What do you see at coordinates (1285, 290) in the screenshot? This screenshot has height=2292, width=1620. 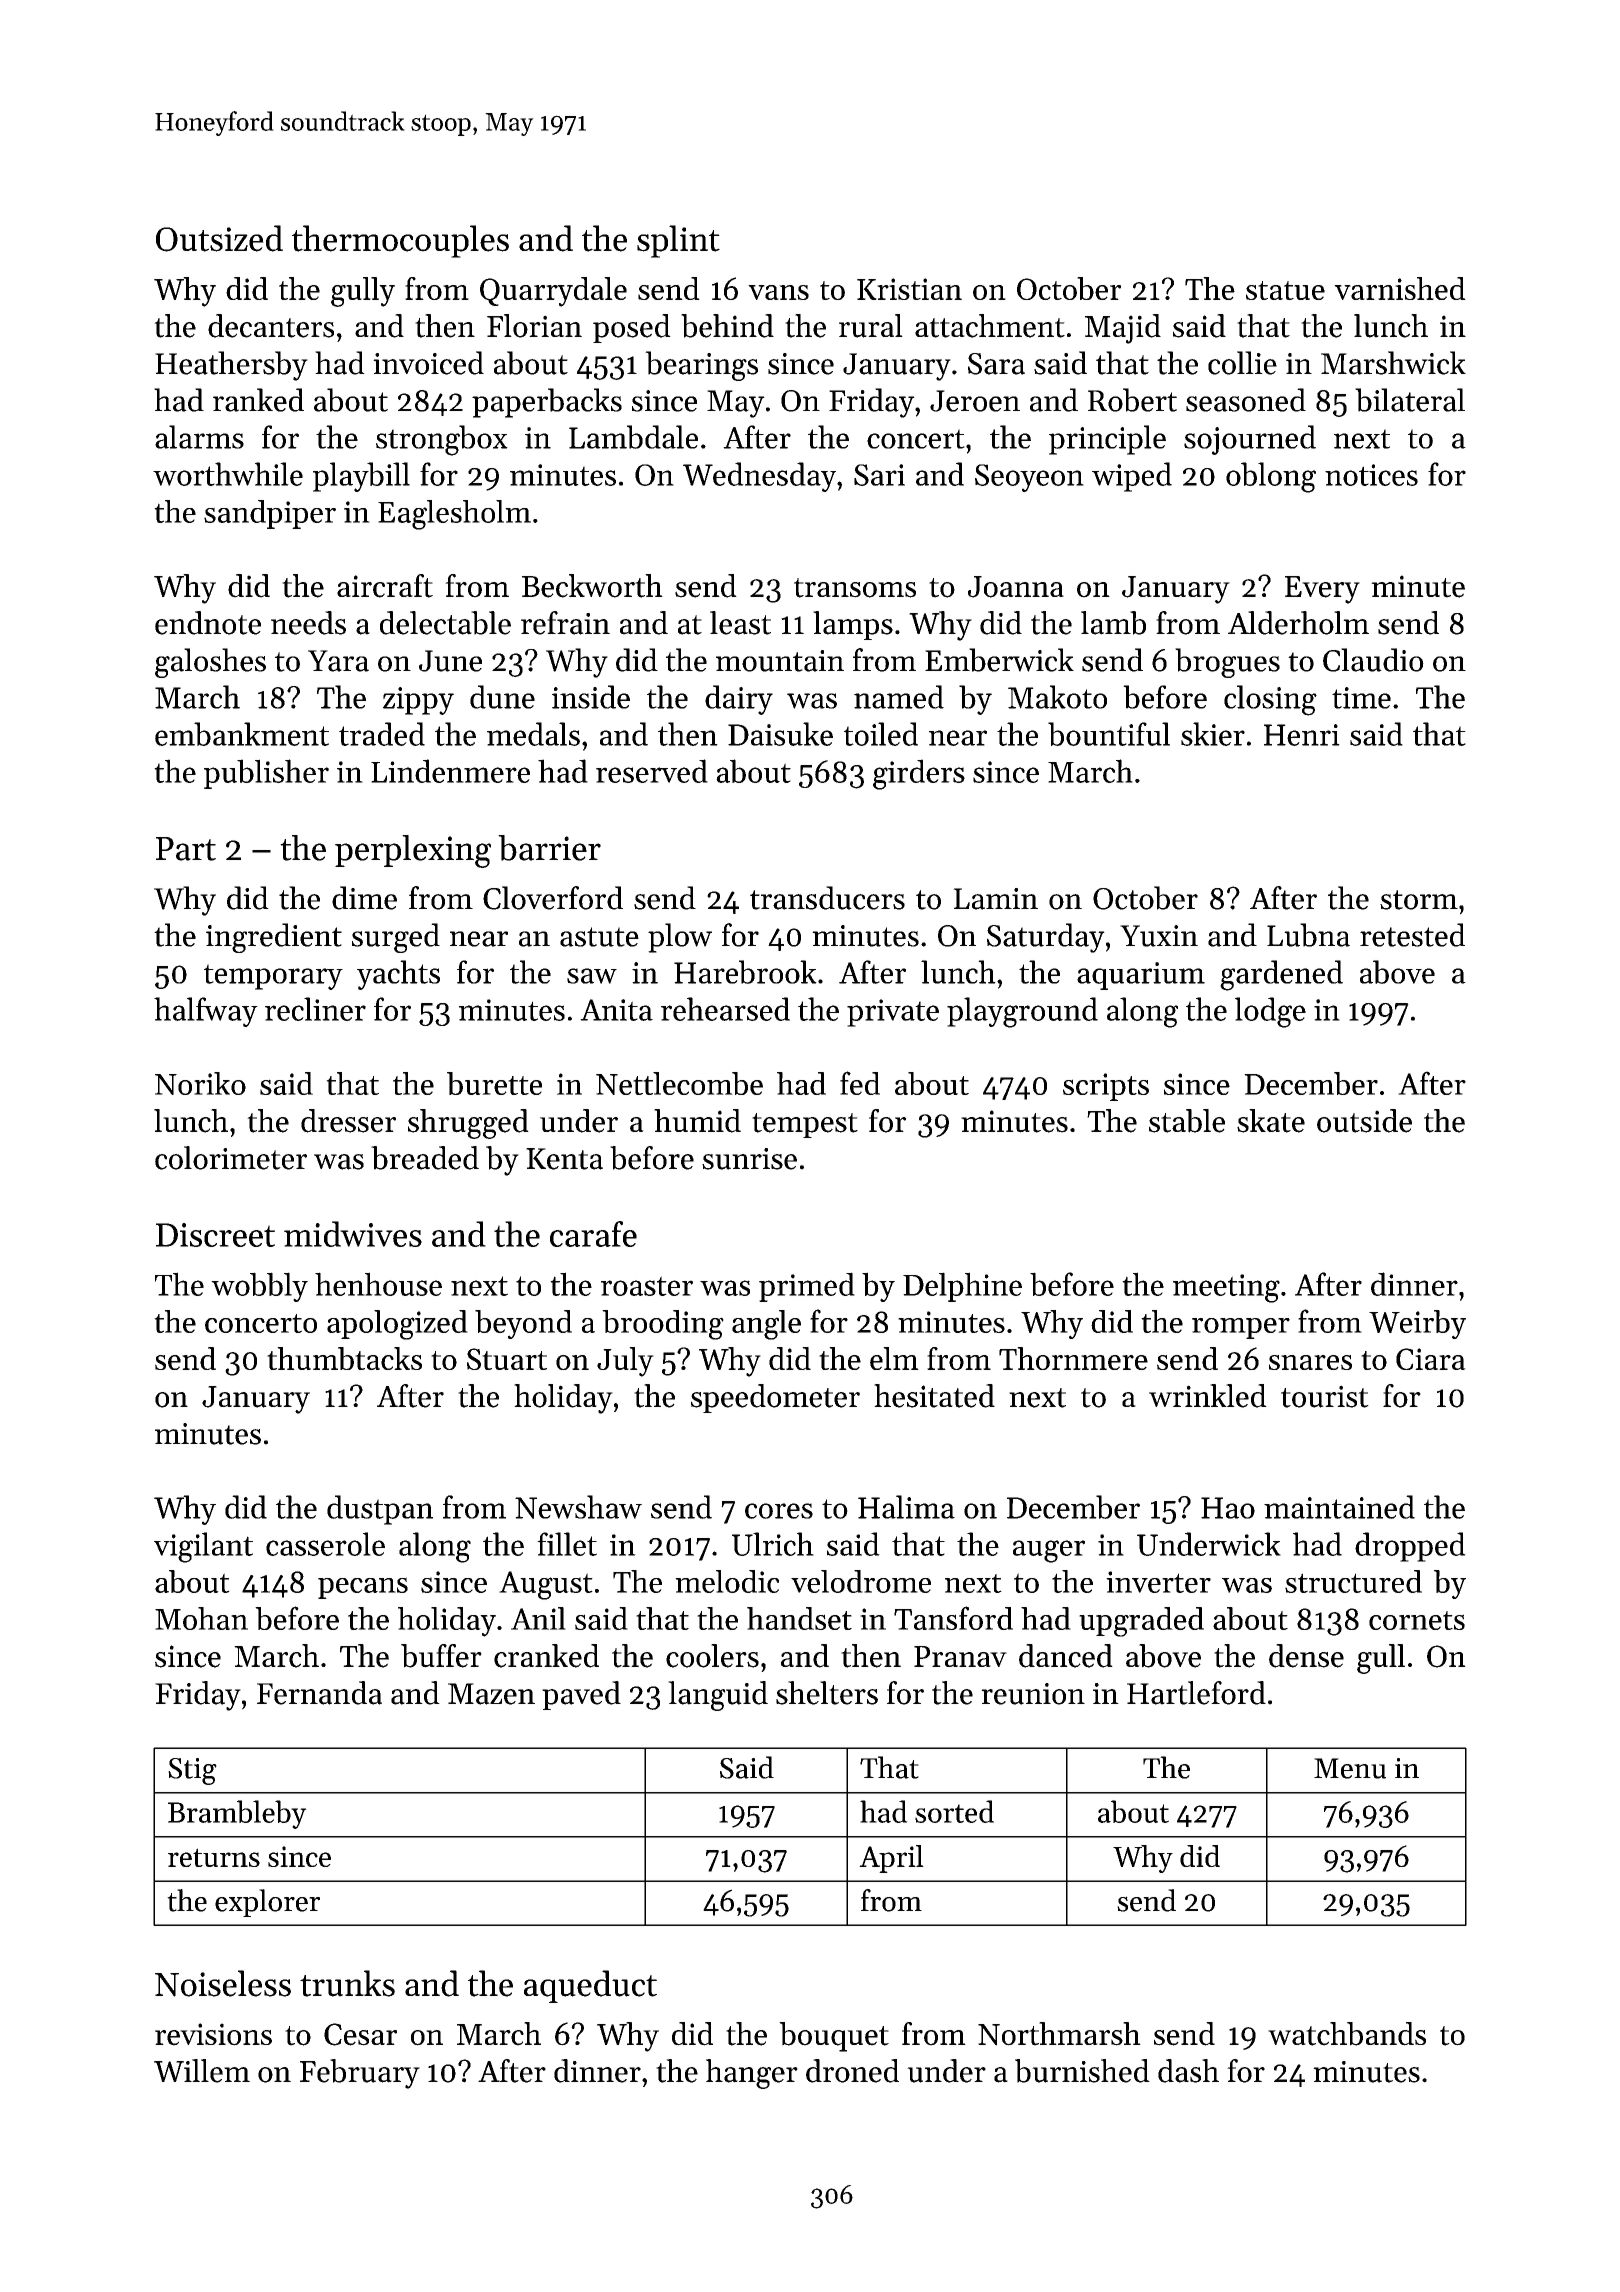 I see `statue` at bounding box center [1285, 290].
